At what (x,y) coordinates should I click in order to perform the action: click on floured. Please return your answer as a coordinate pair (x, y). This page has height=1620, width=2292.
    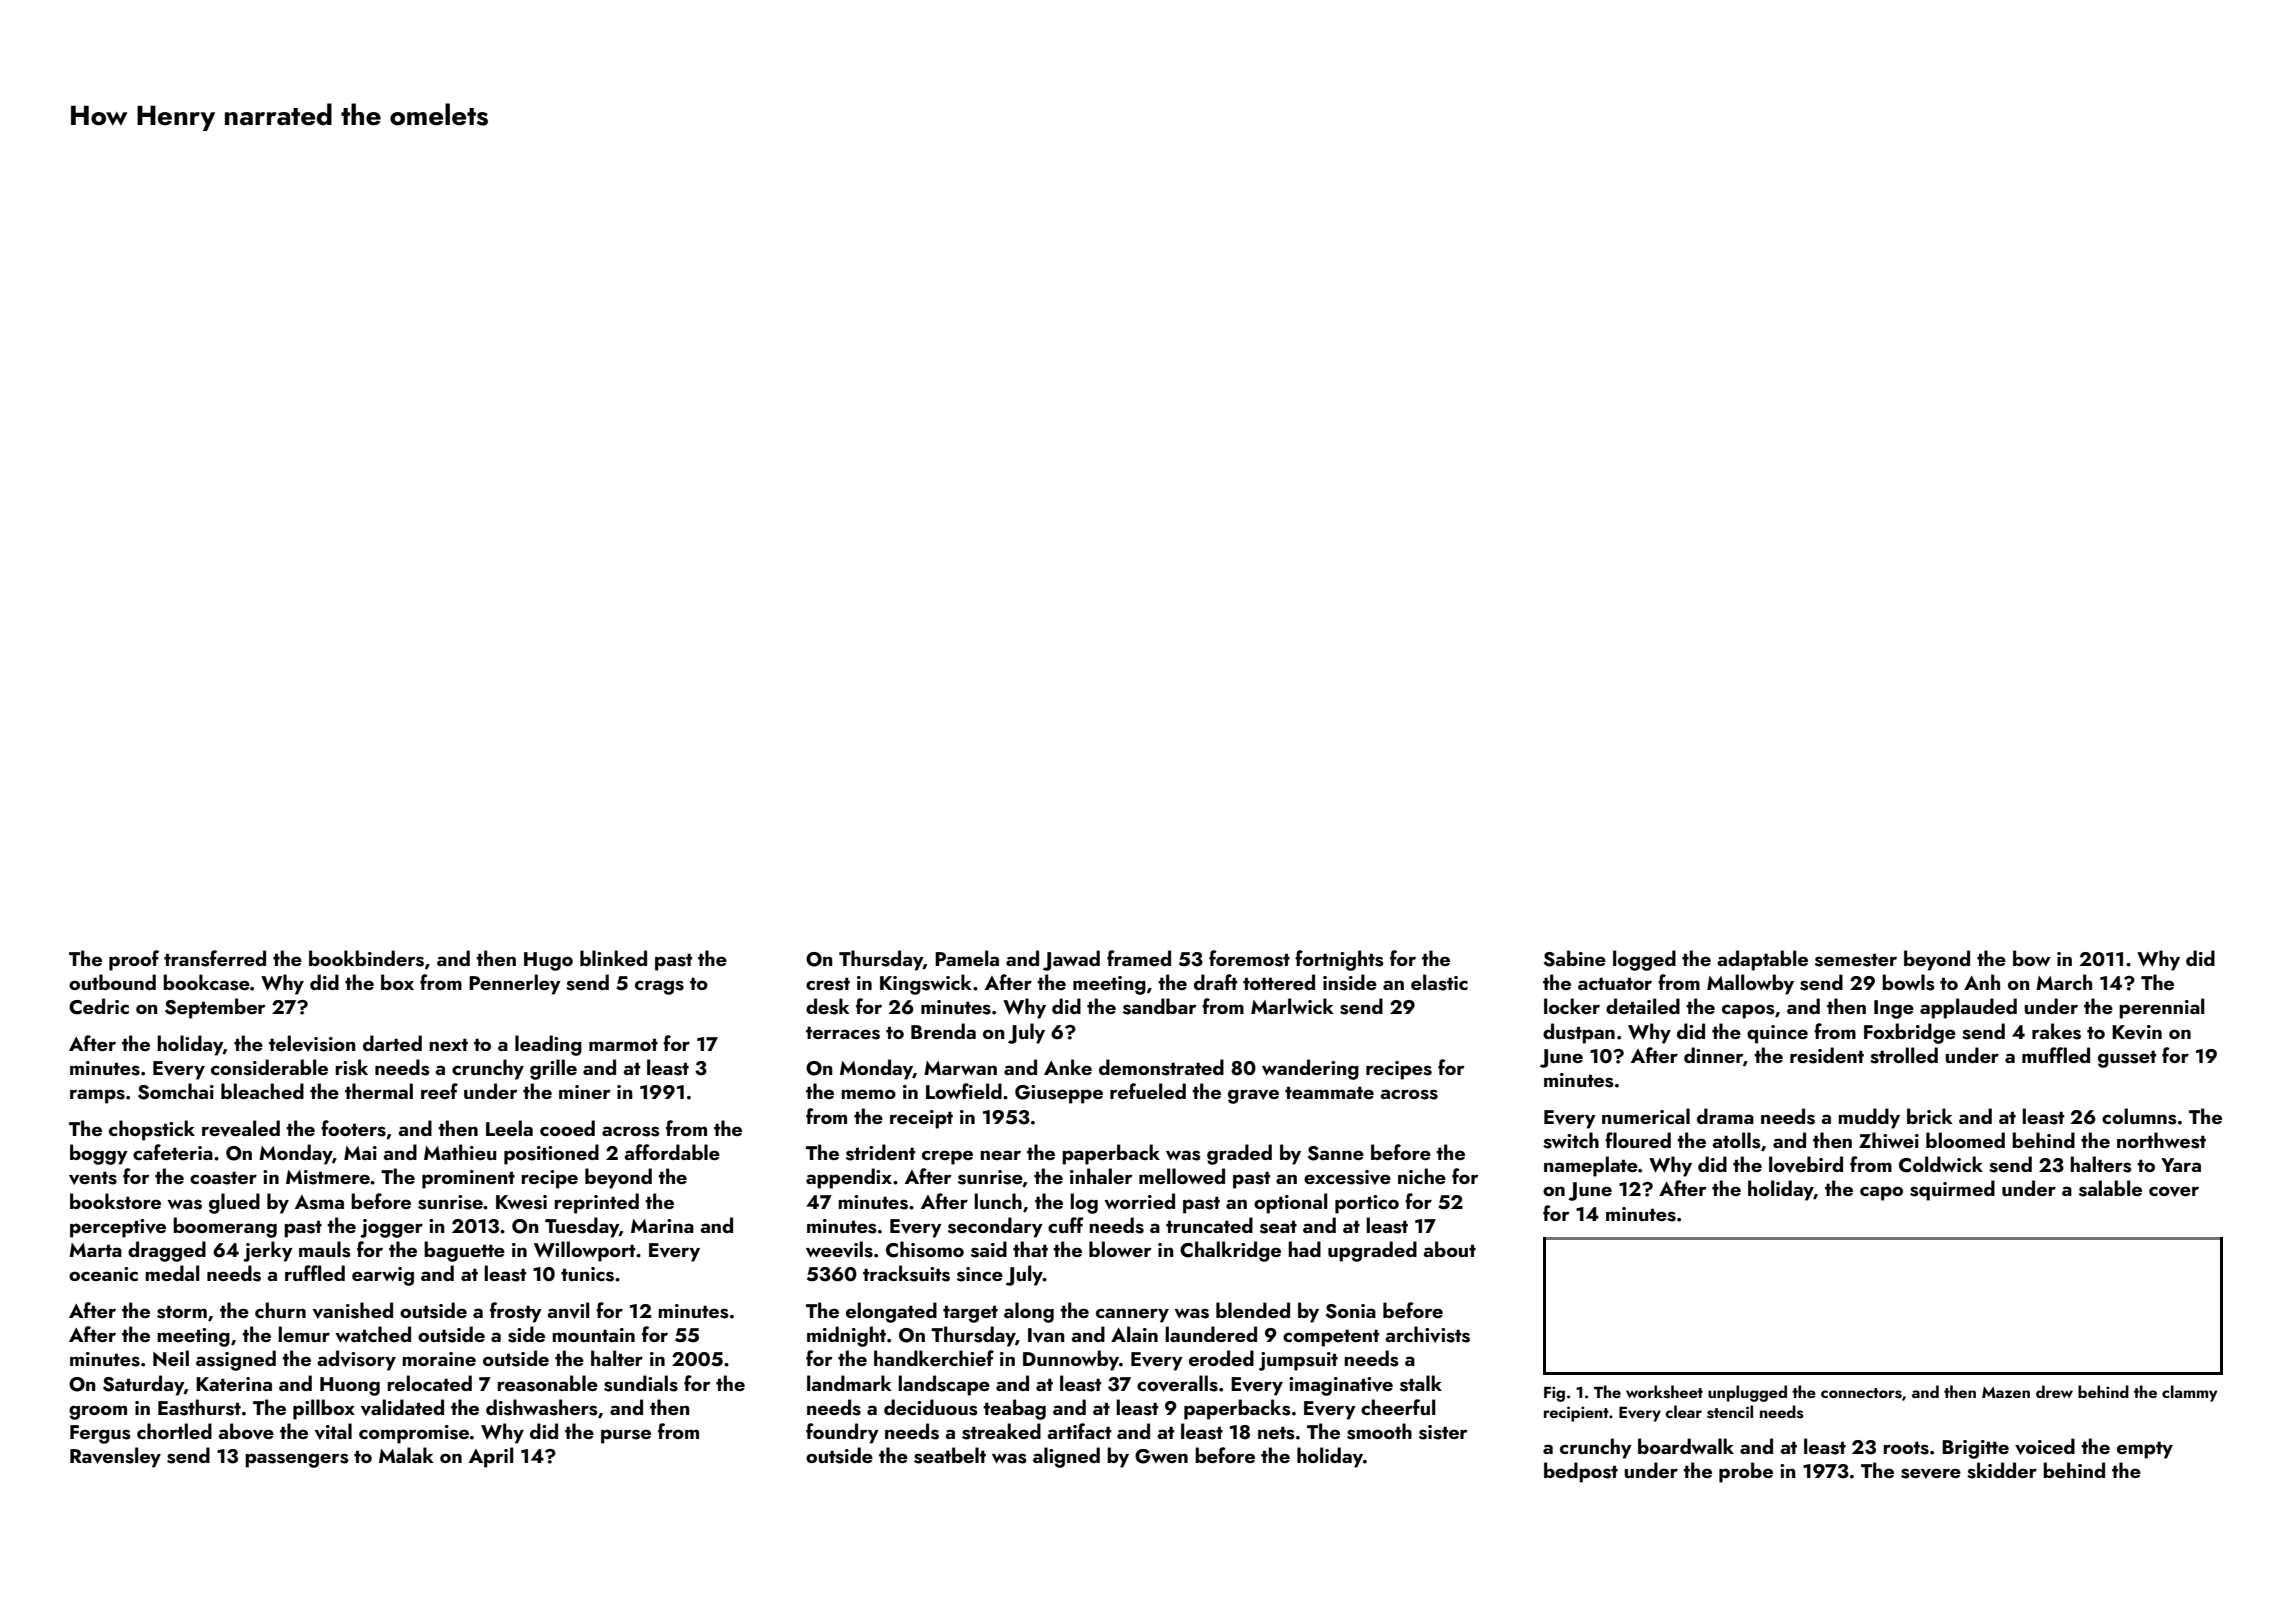
    Looking at the image, I should click on (1638, 1140).
